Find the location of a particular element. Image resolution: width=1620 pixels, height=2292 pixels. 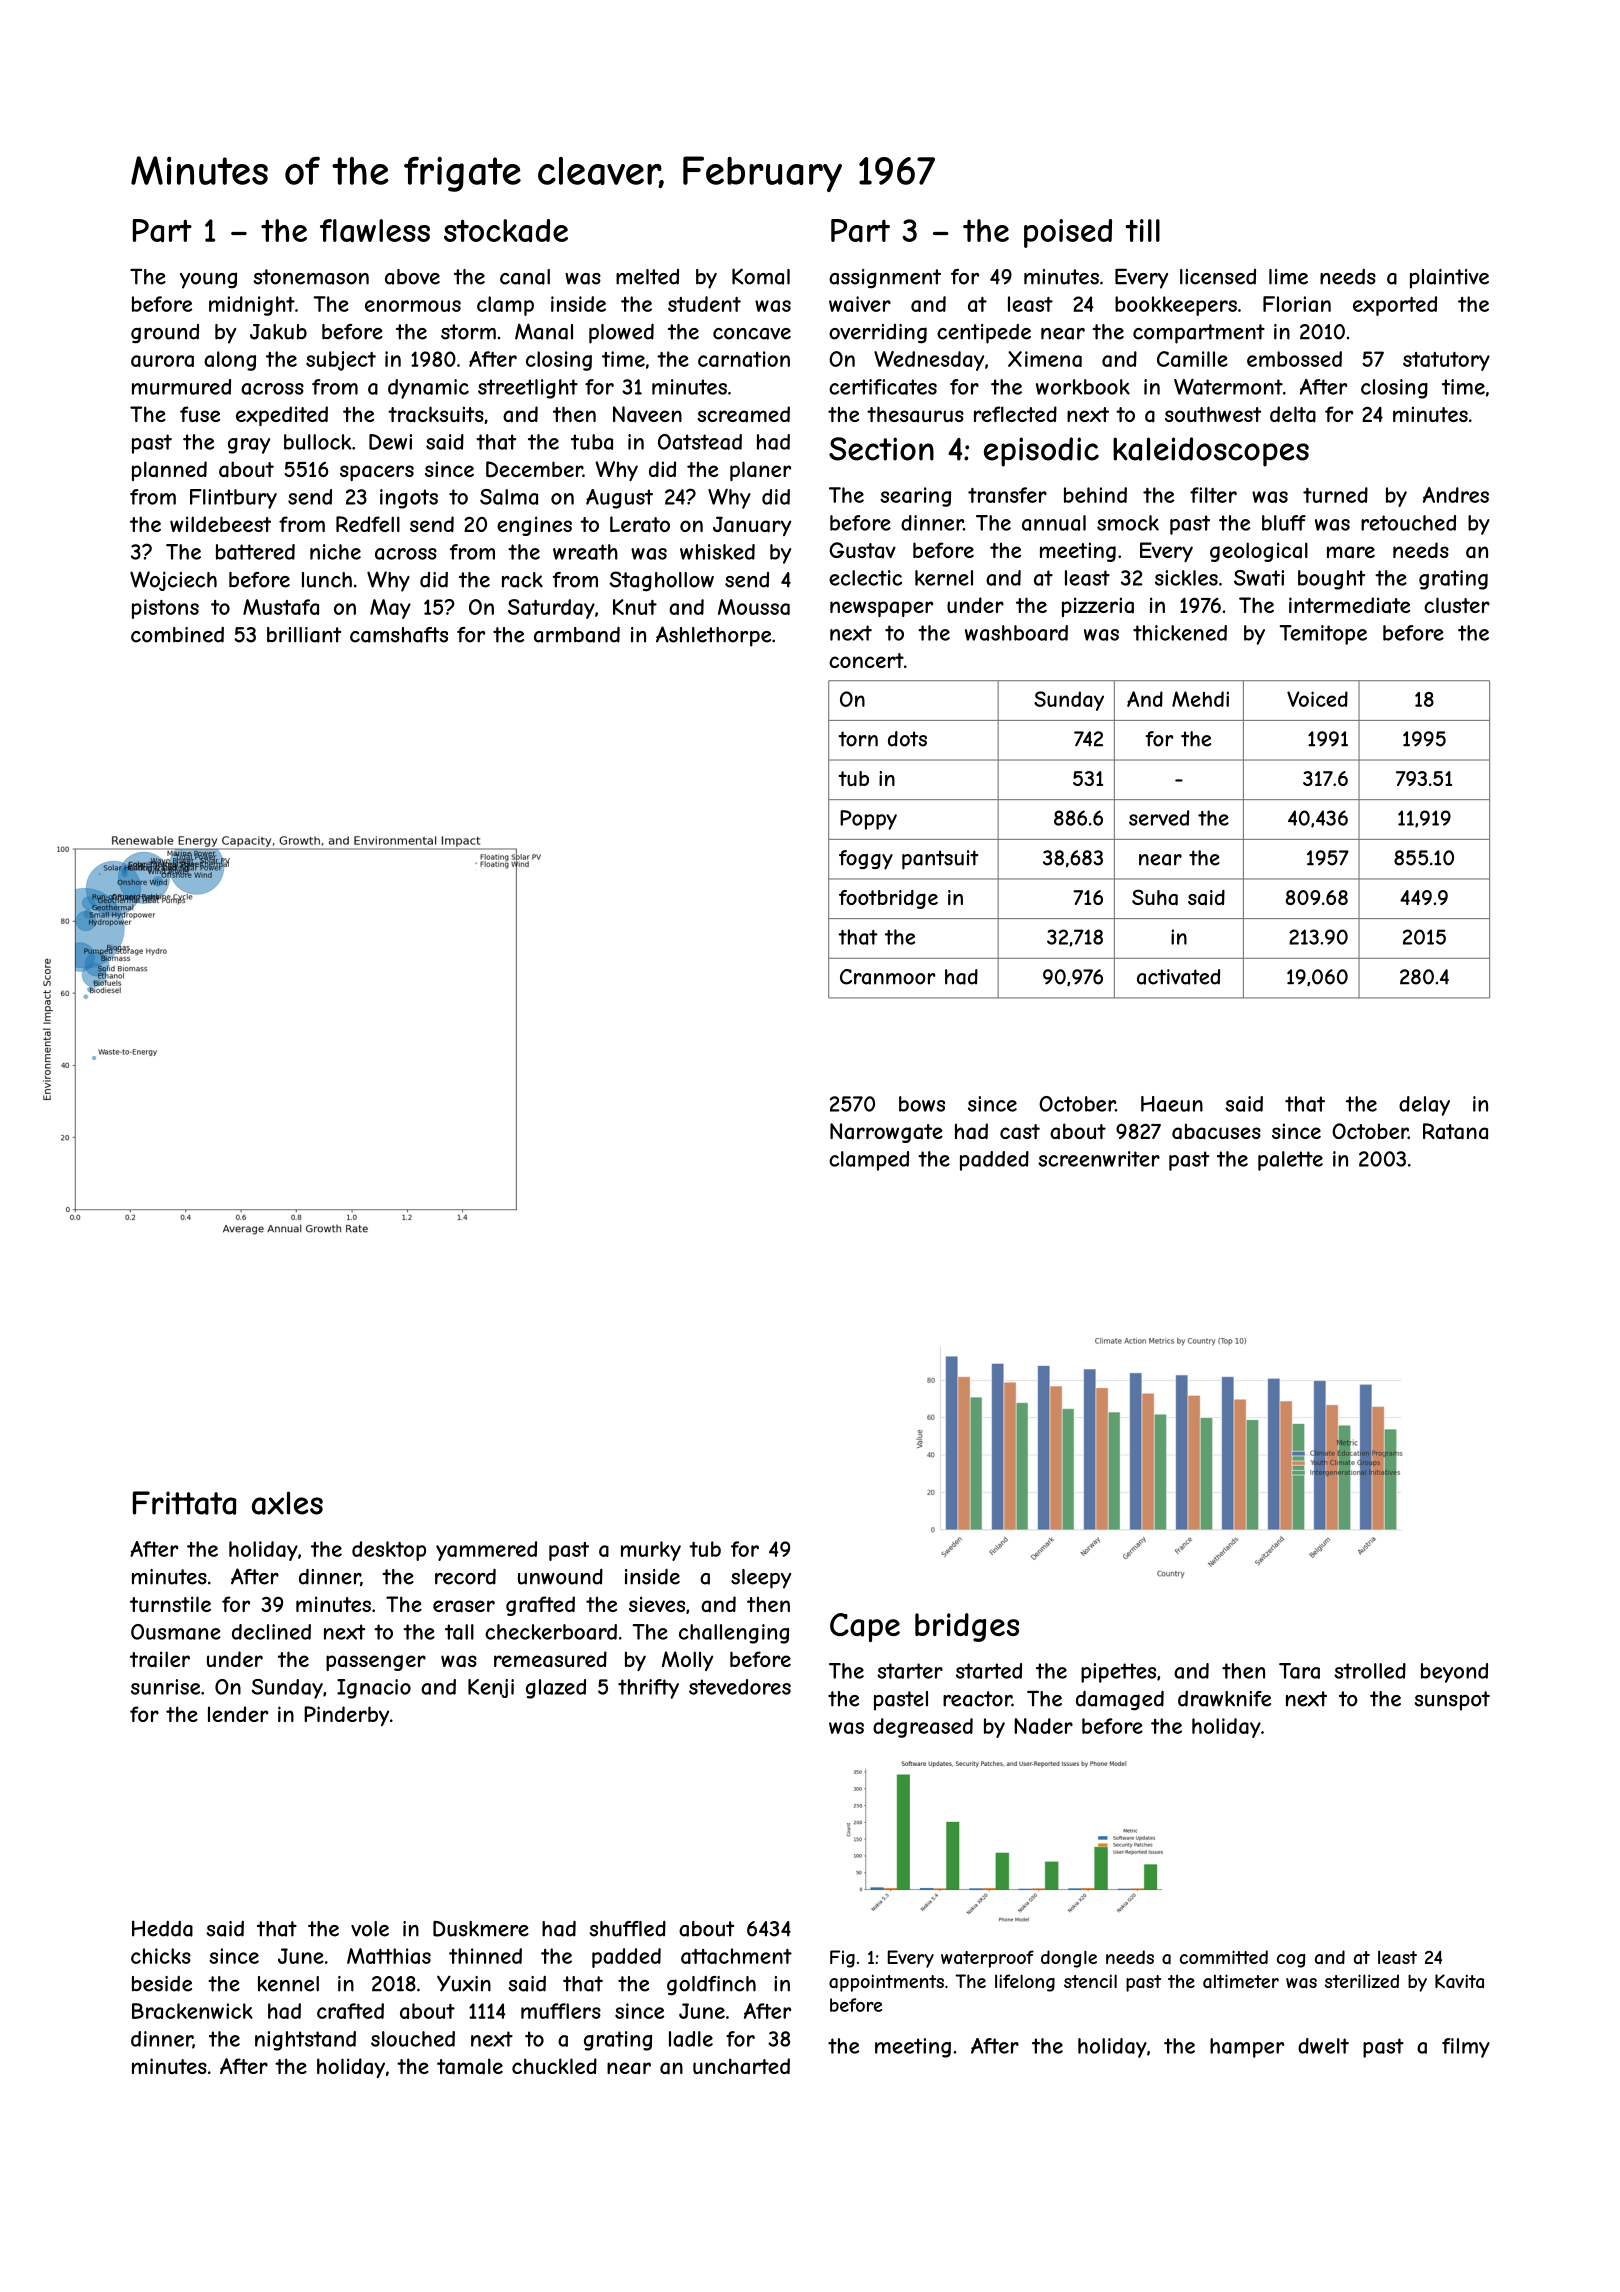

Cranmoor is located at coordinates (888, 977).
